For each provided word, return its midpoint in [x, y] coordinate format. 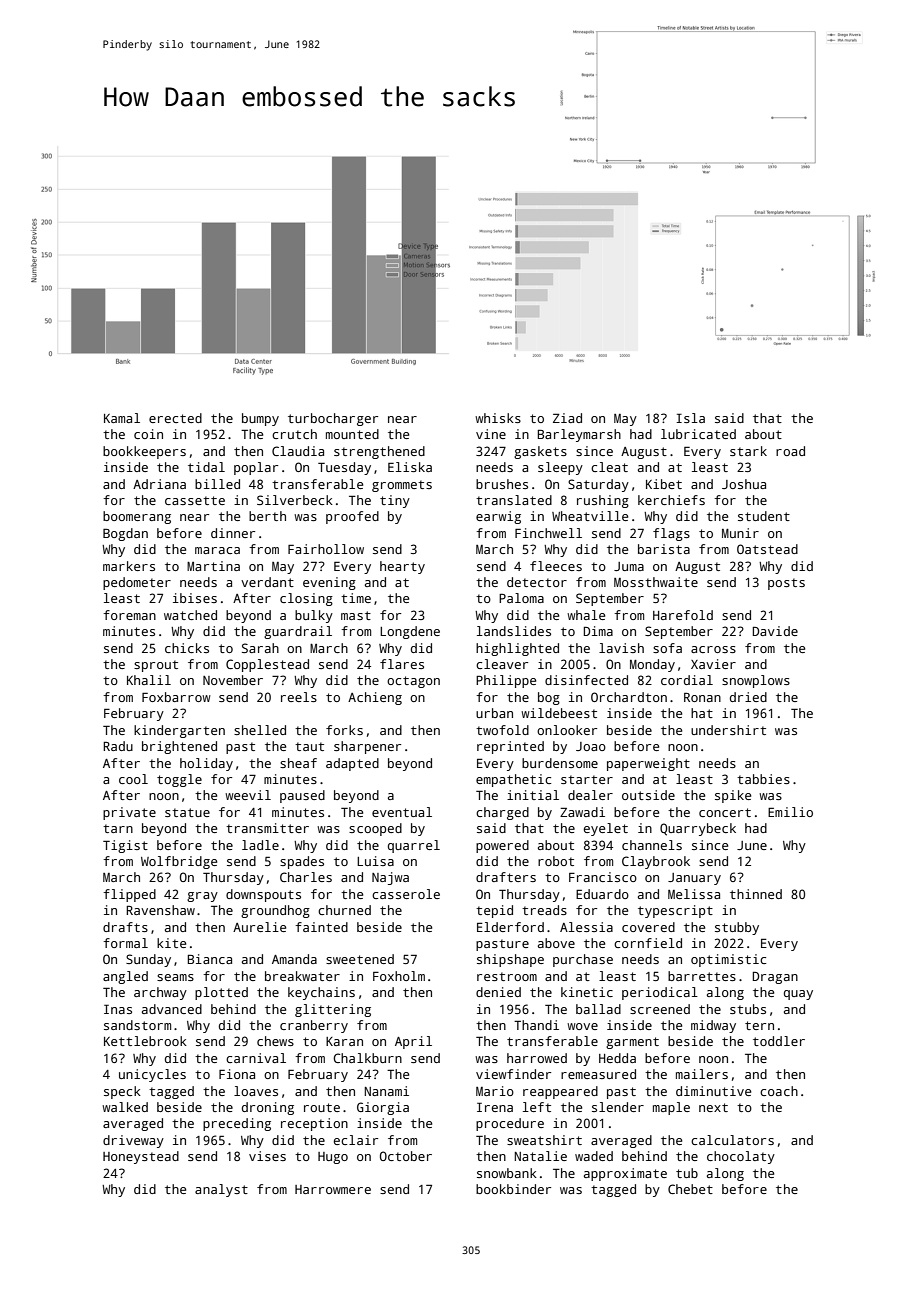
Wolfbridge [179, 862]
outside [648, 795]
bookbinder [513, 1189]
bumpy [260, 419]
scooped [375, 829]
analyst [221, 1190]
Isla [690, 418]
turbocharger [333, 419]
